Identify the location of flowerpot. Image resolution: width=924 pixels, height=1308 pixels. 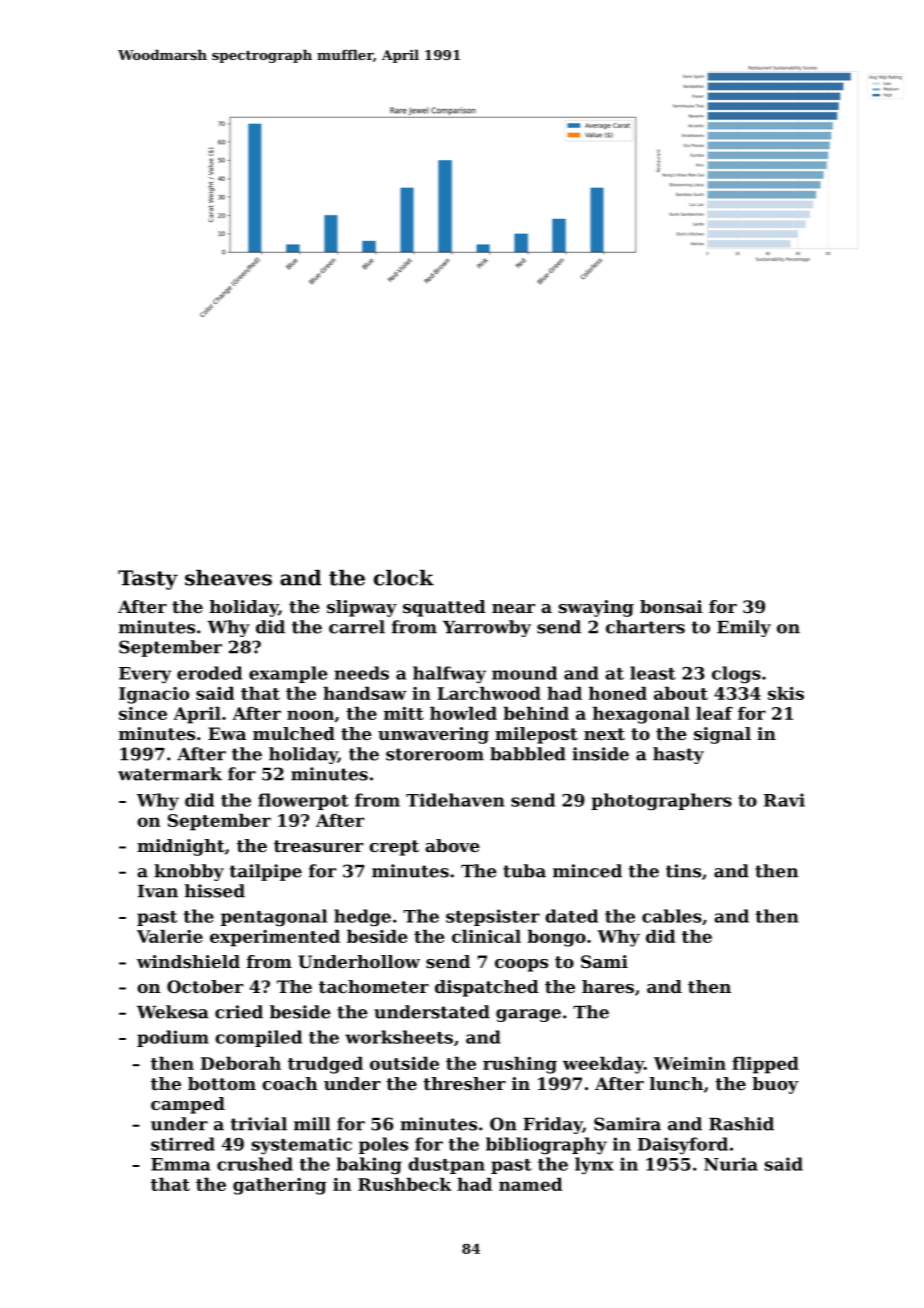
(303, 801).
